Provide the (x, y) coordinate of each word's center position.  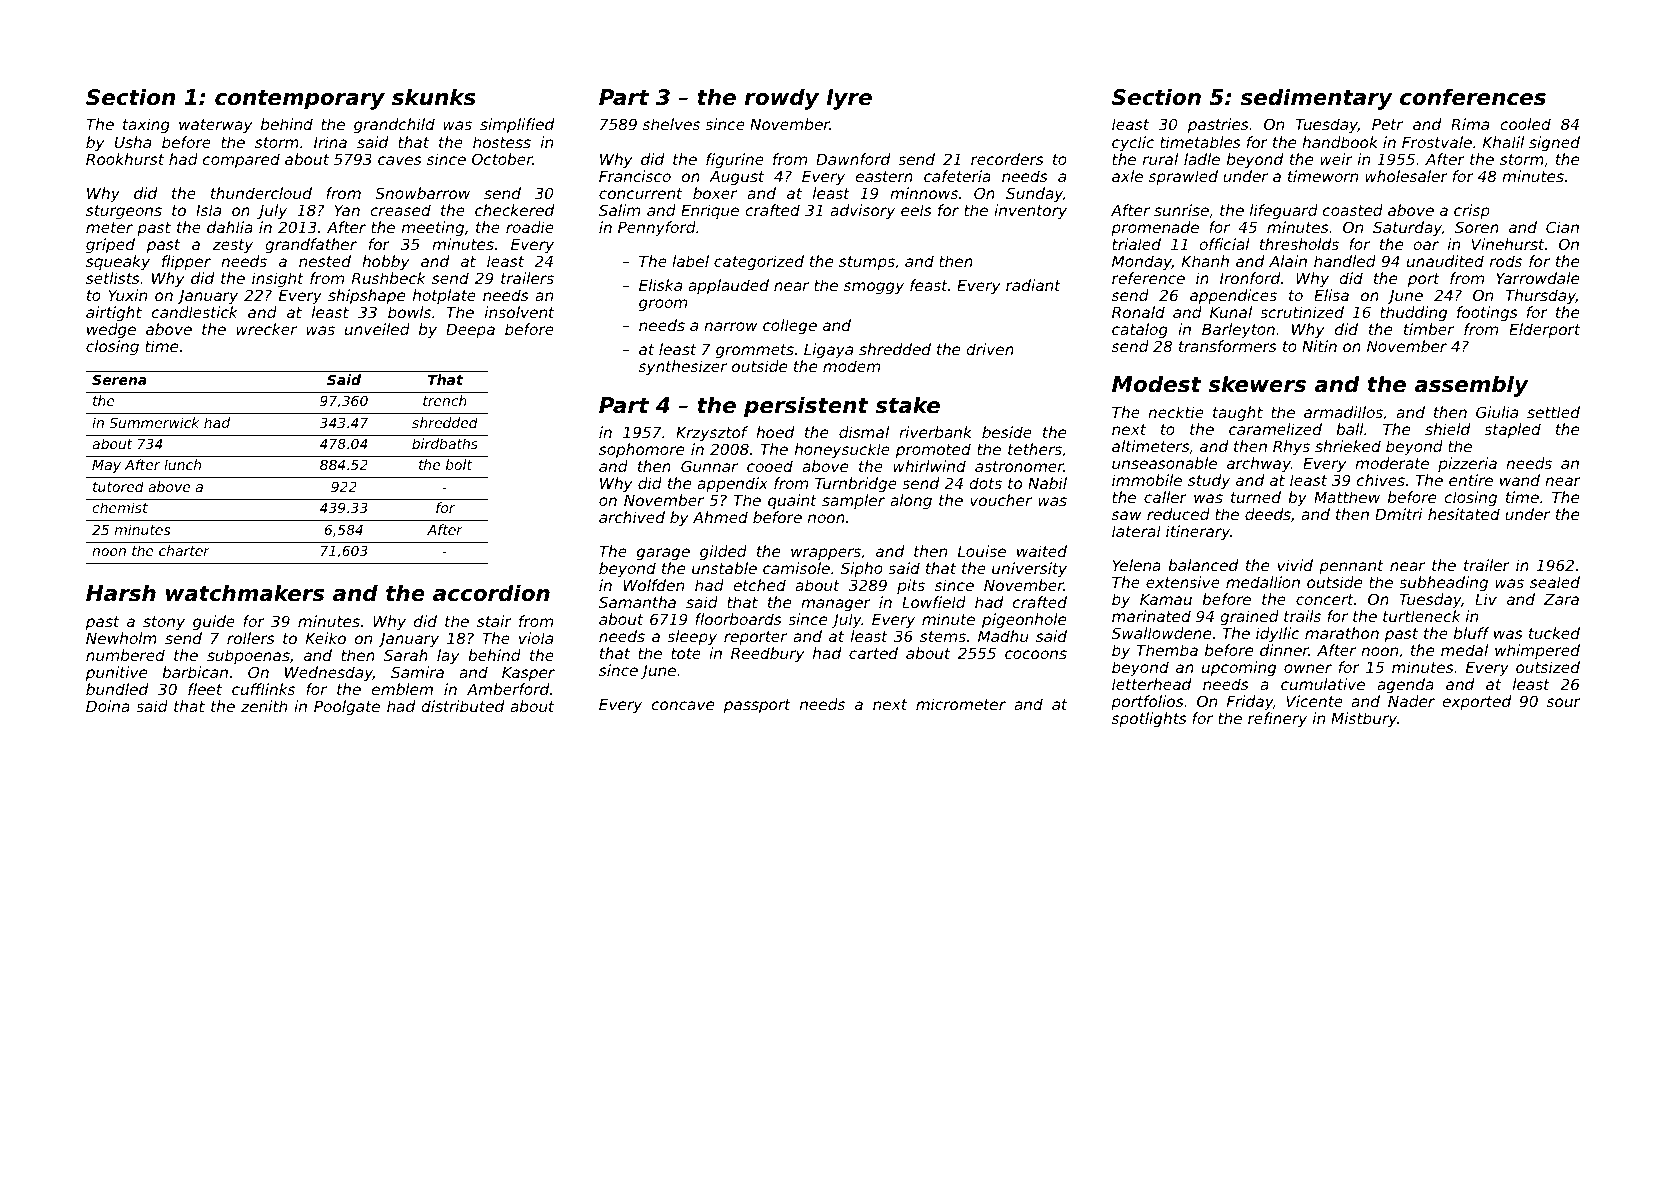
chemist (120, 507)
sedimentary (1317, 99)
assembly (1471, 386)
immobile (1147, 480)
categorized (759, 262)
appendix (732, 484)
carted (873, 653)
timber (1429, 329)
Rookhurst (125, 159)
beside (1007, 432)
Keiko (326, 638)
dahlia (230, 227)
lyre (849, 99)
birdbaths (445, 443)
